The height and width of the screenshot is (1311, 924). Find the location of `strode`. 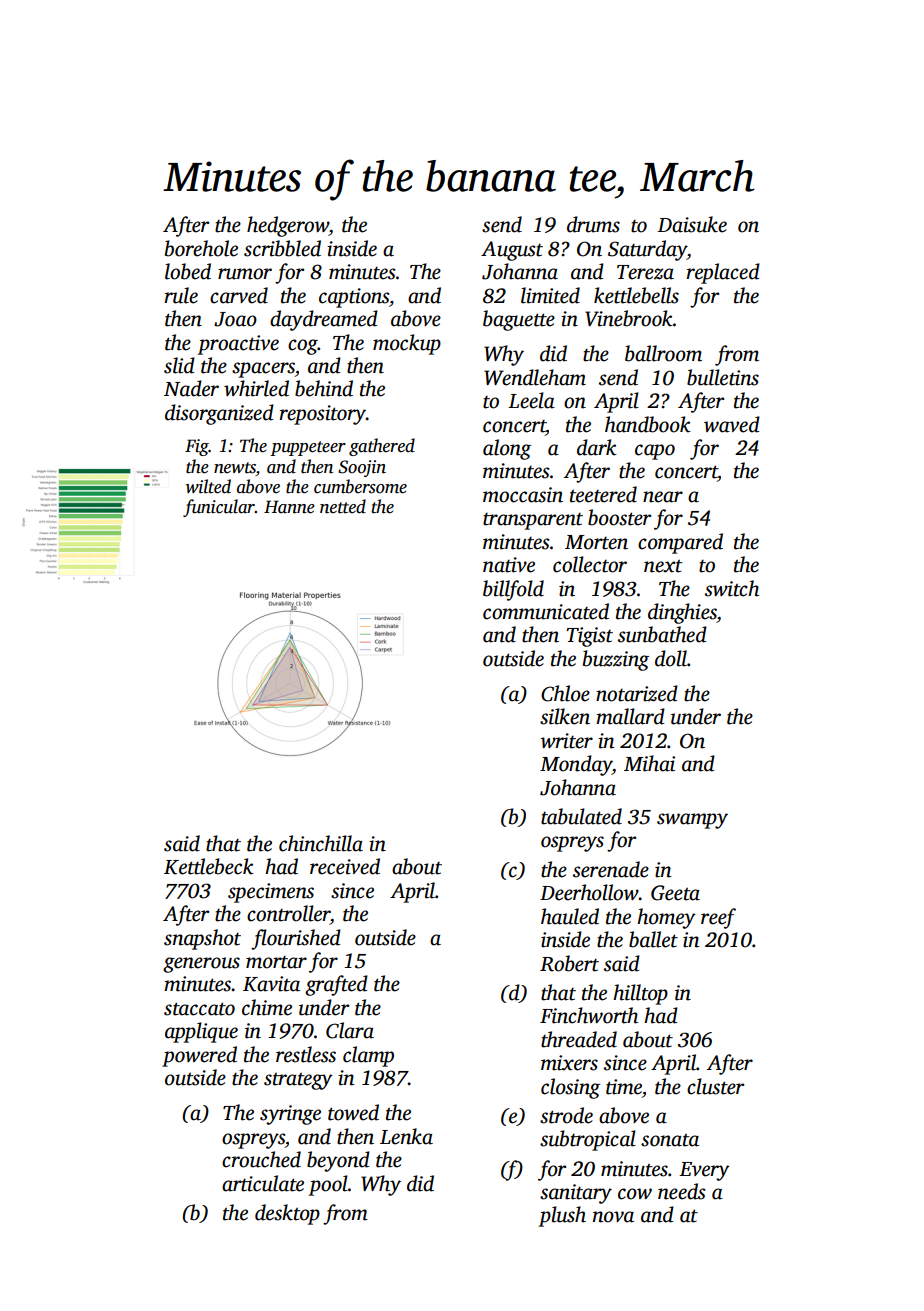

strode is located at coordinates (566, 1115).
